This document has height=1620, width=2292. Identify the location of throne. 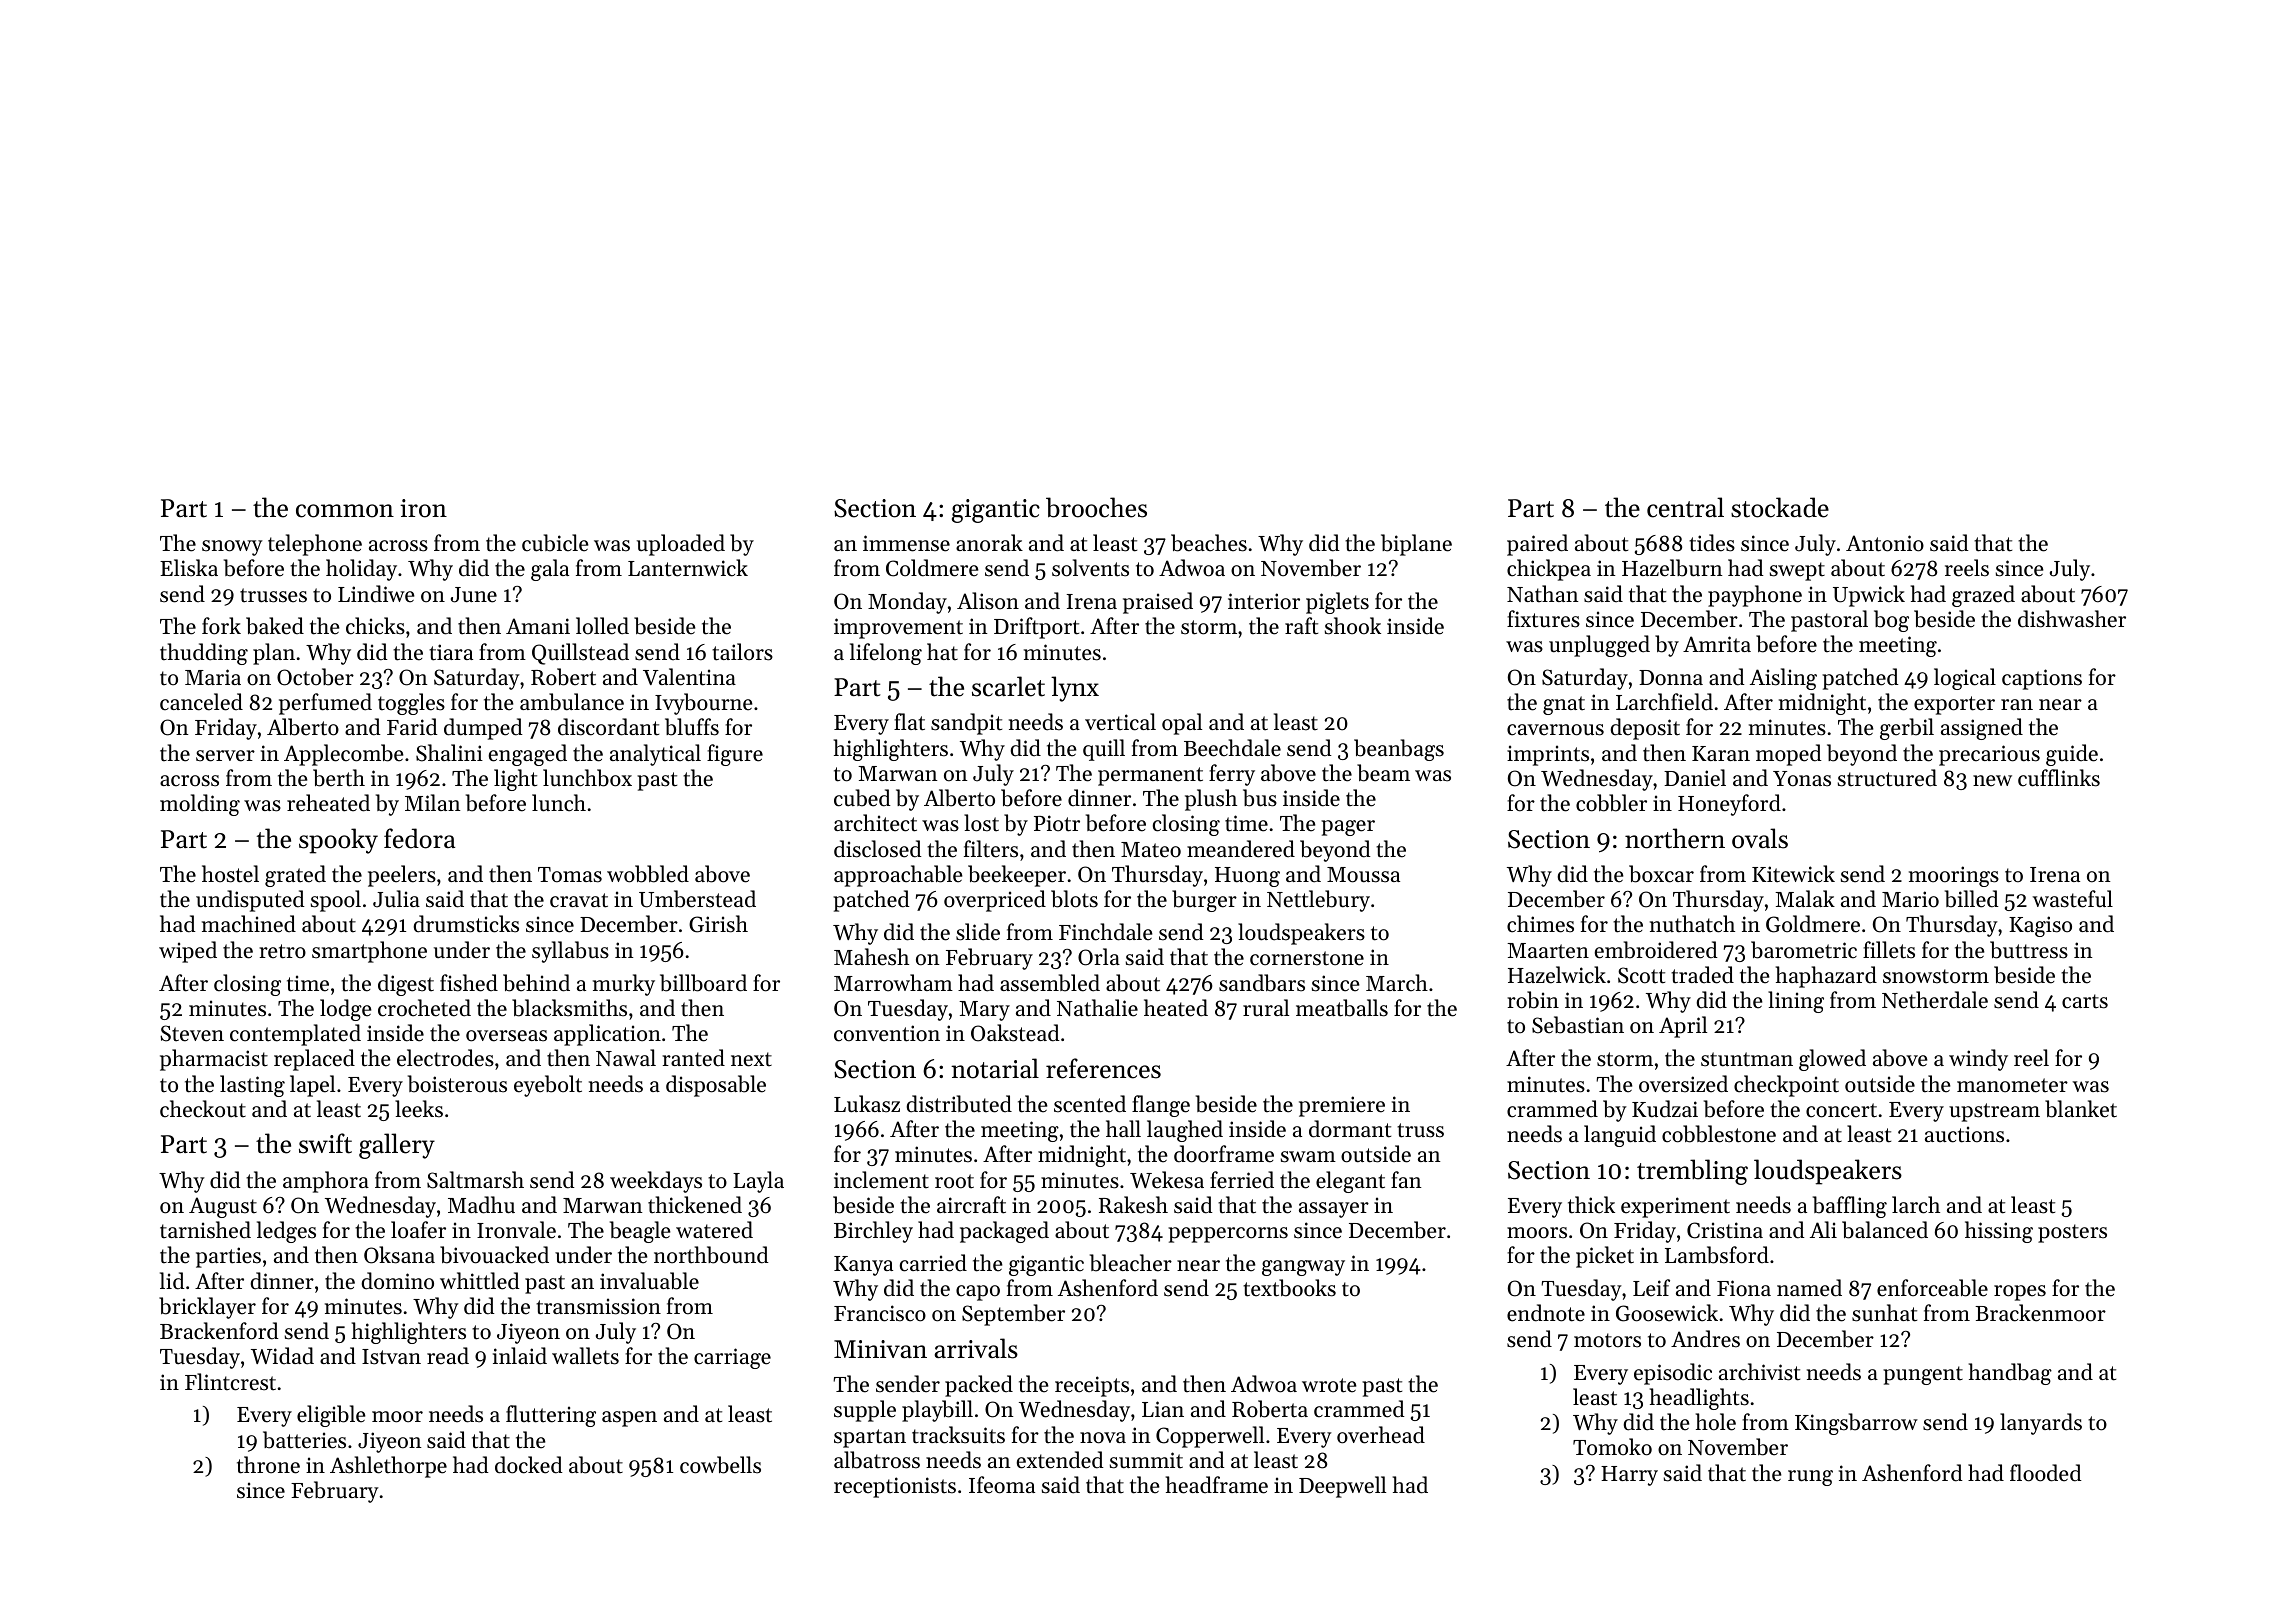
(268, 1465).
